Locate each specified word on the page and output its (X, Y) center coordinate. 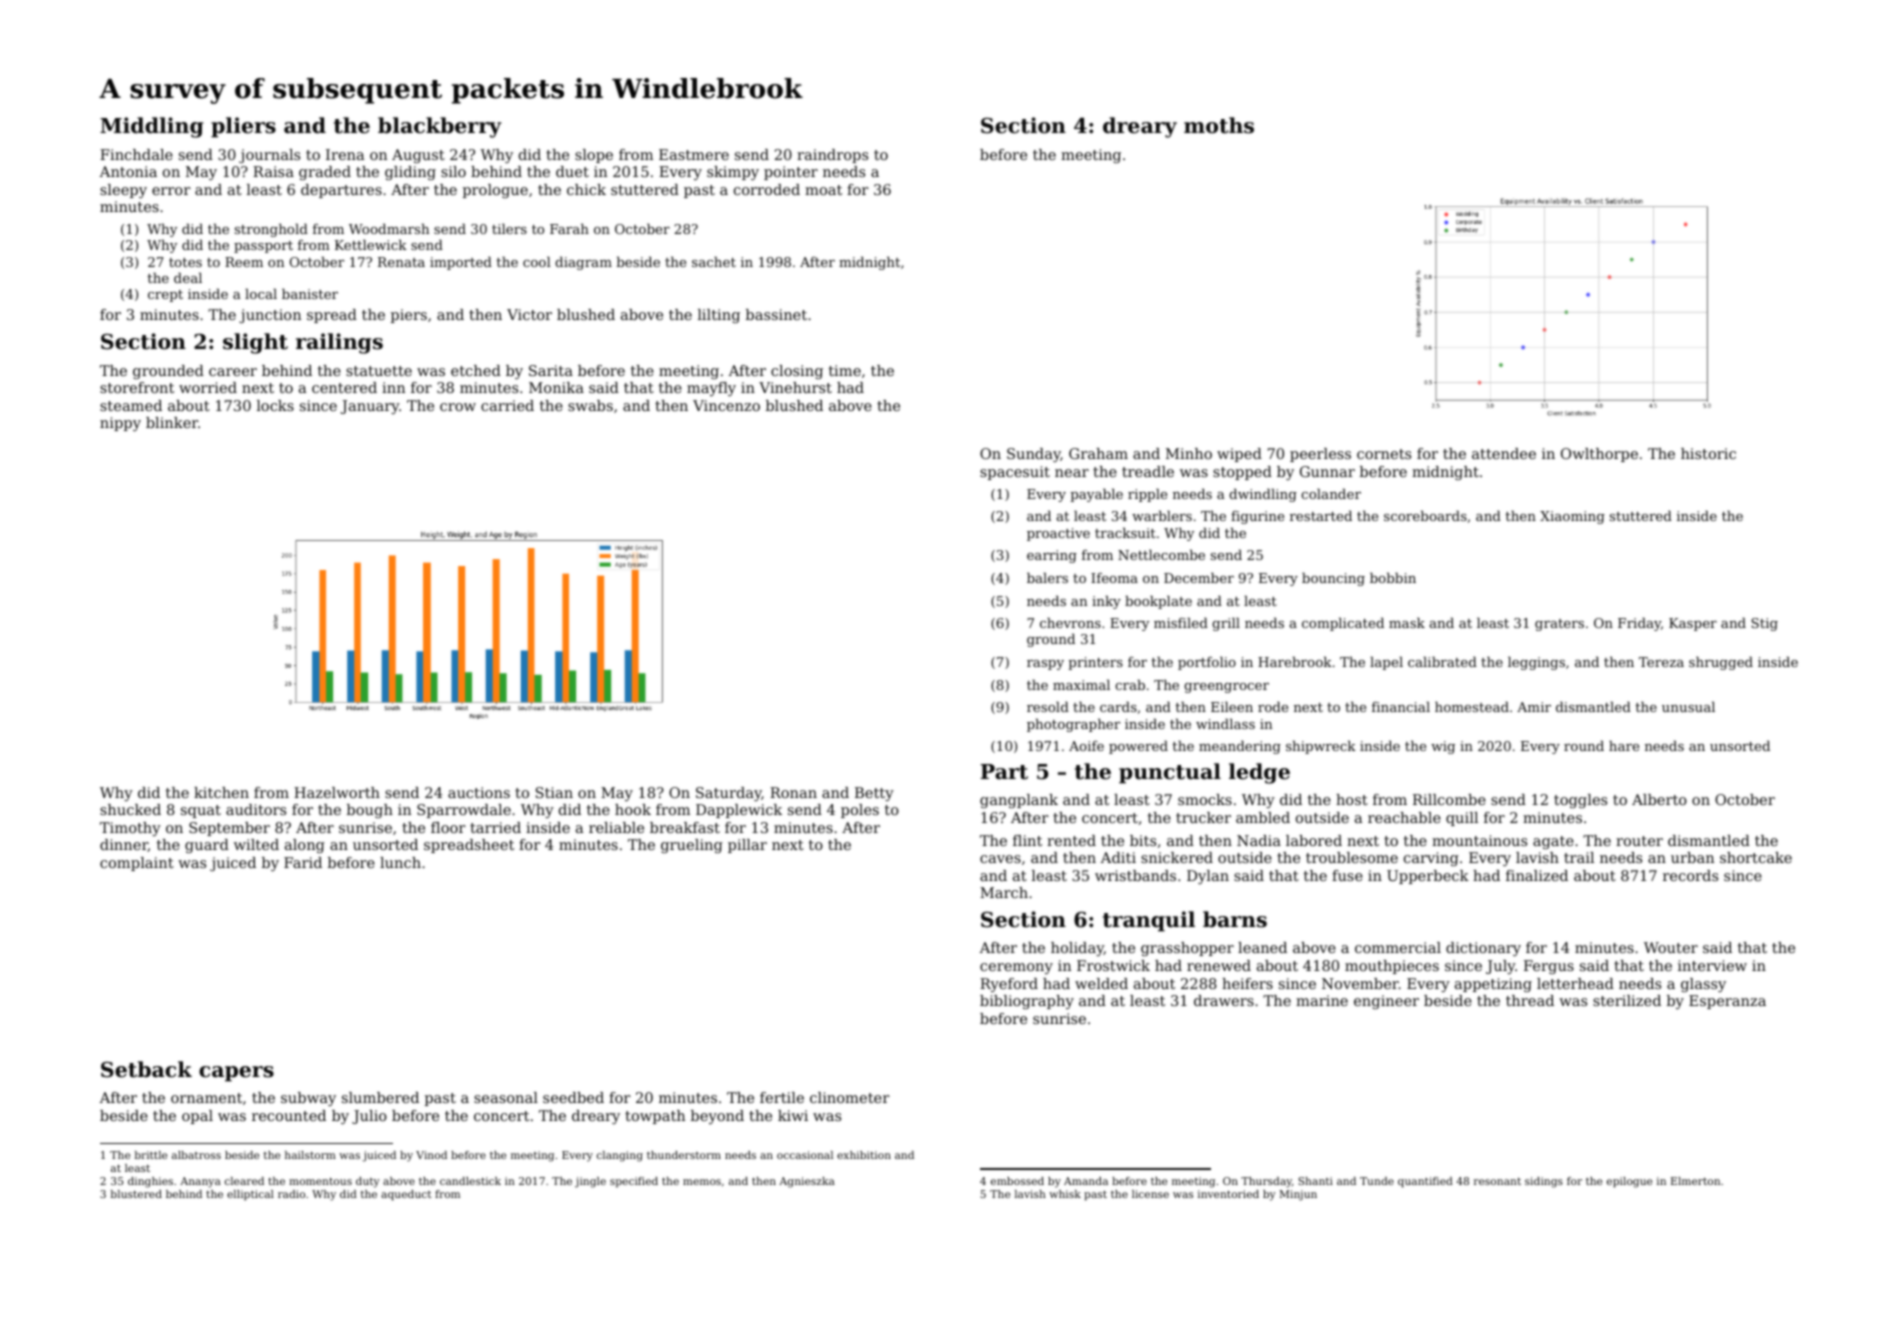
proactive (1058, 534)
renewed (1219, 965)
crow (458, 407)
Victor (529, 314)
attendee (1504, 453)
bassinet (776, 314)
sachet (714, 261)
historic (1708, 453)
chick (586, 189)
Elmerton (1695, 1181)
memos (702, 1182)
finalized (1537, 875)
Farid (303, 862)
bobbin (1393, 577)
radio (291, 1194)
